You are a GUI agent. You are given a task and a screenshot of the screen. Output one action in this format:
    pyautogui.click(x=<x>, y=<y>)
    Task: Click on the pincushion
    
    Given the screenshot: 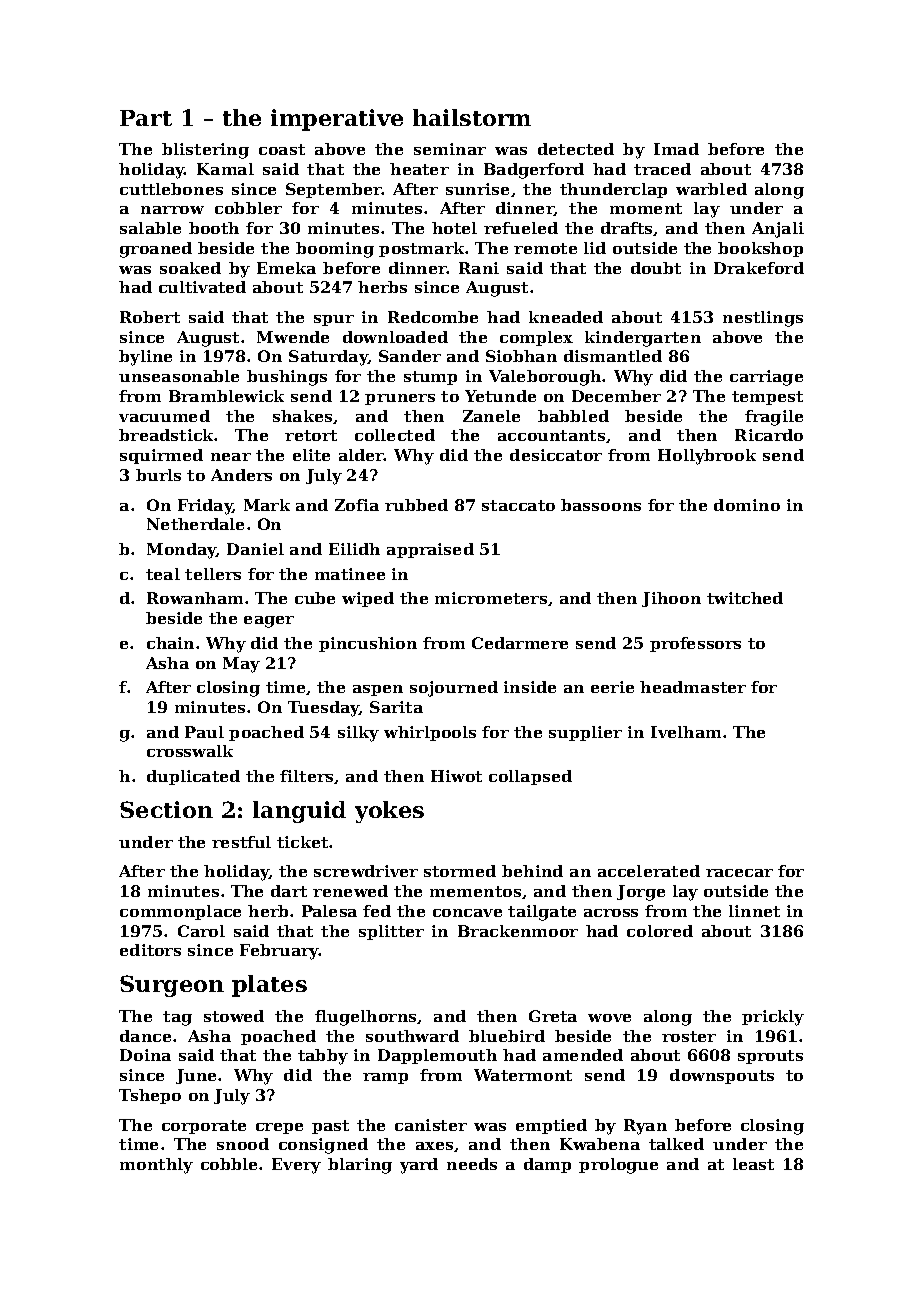 What is the action you would take?
    pyautogui.click(x=368, y=644)
